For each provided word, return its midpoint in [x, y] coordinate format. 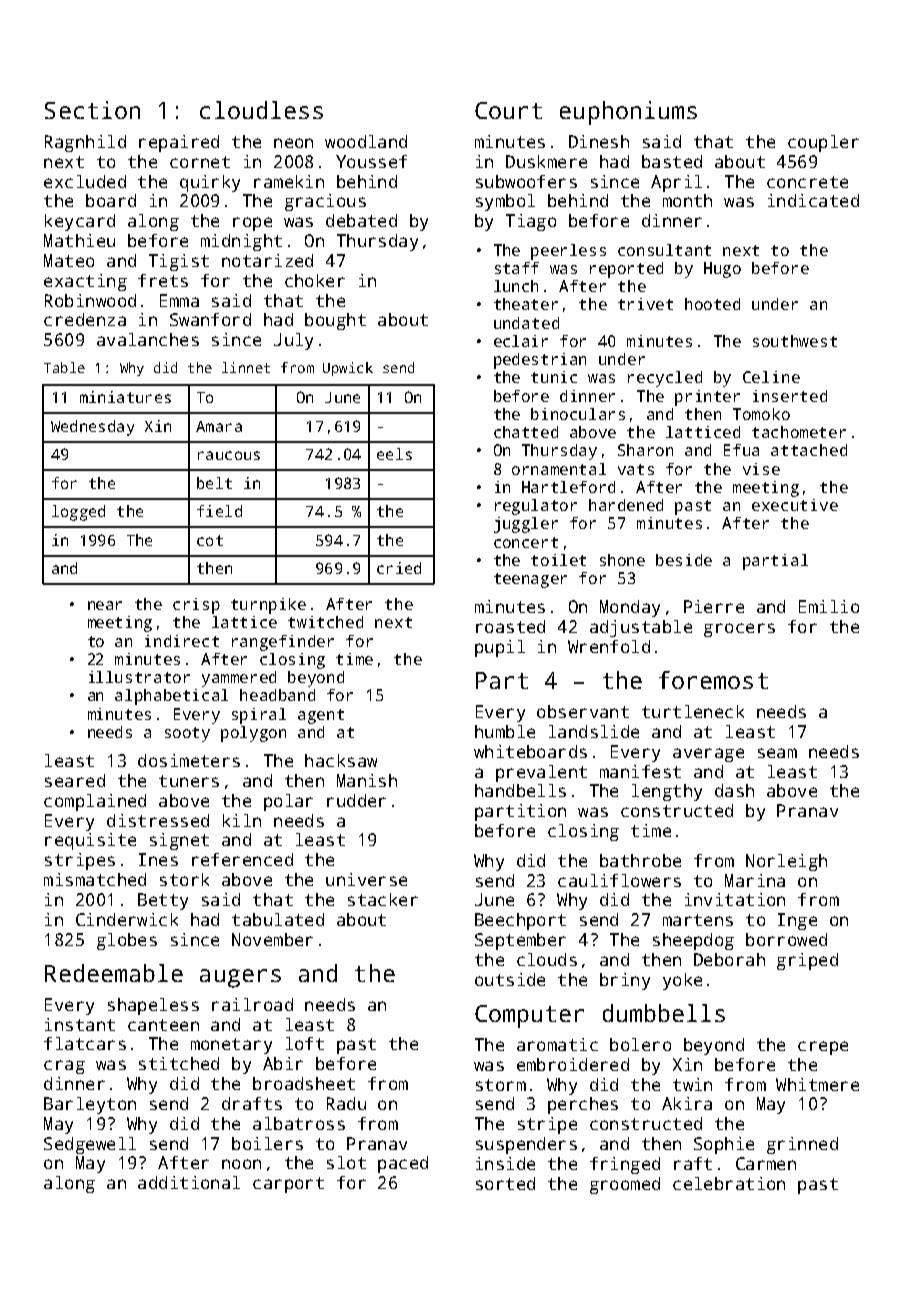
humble [505, 731]
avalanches [148, 339]
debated [361, 220]
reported [626, 270]
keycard [80, 222]
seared [75, 780]
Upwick [348, 369]
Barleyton [90, 1105]
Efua [741, 450]
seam [777, 753]
